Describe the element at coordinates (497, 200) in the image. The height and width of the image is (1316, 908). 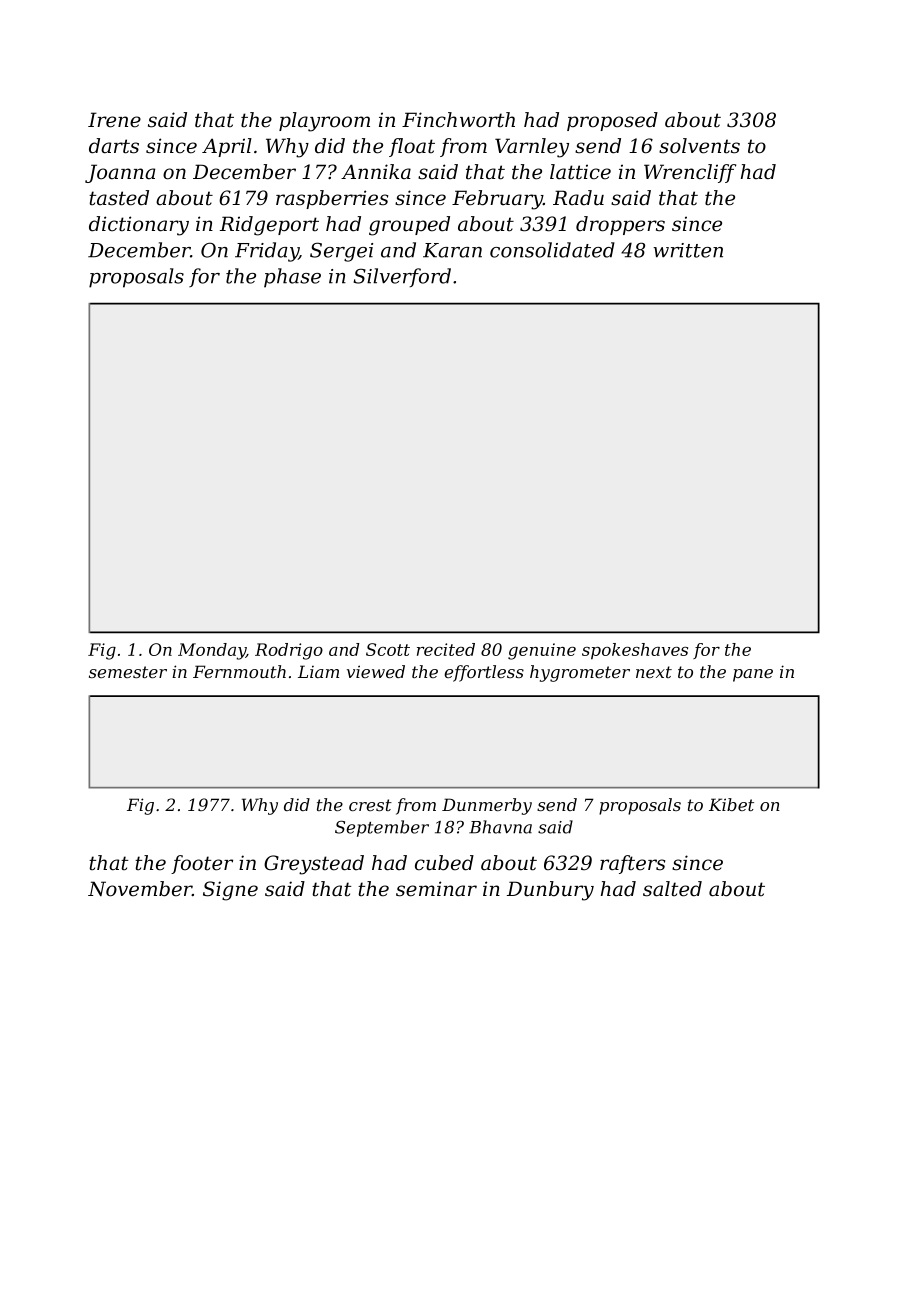
I see `February` at that location.
